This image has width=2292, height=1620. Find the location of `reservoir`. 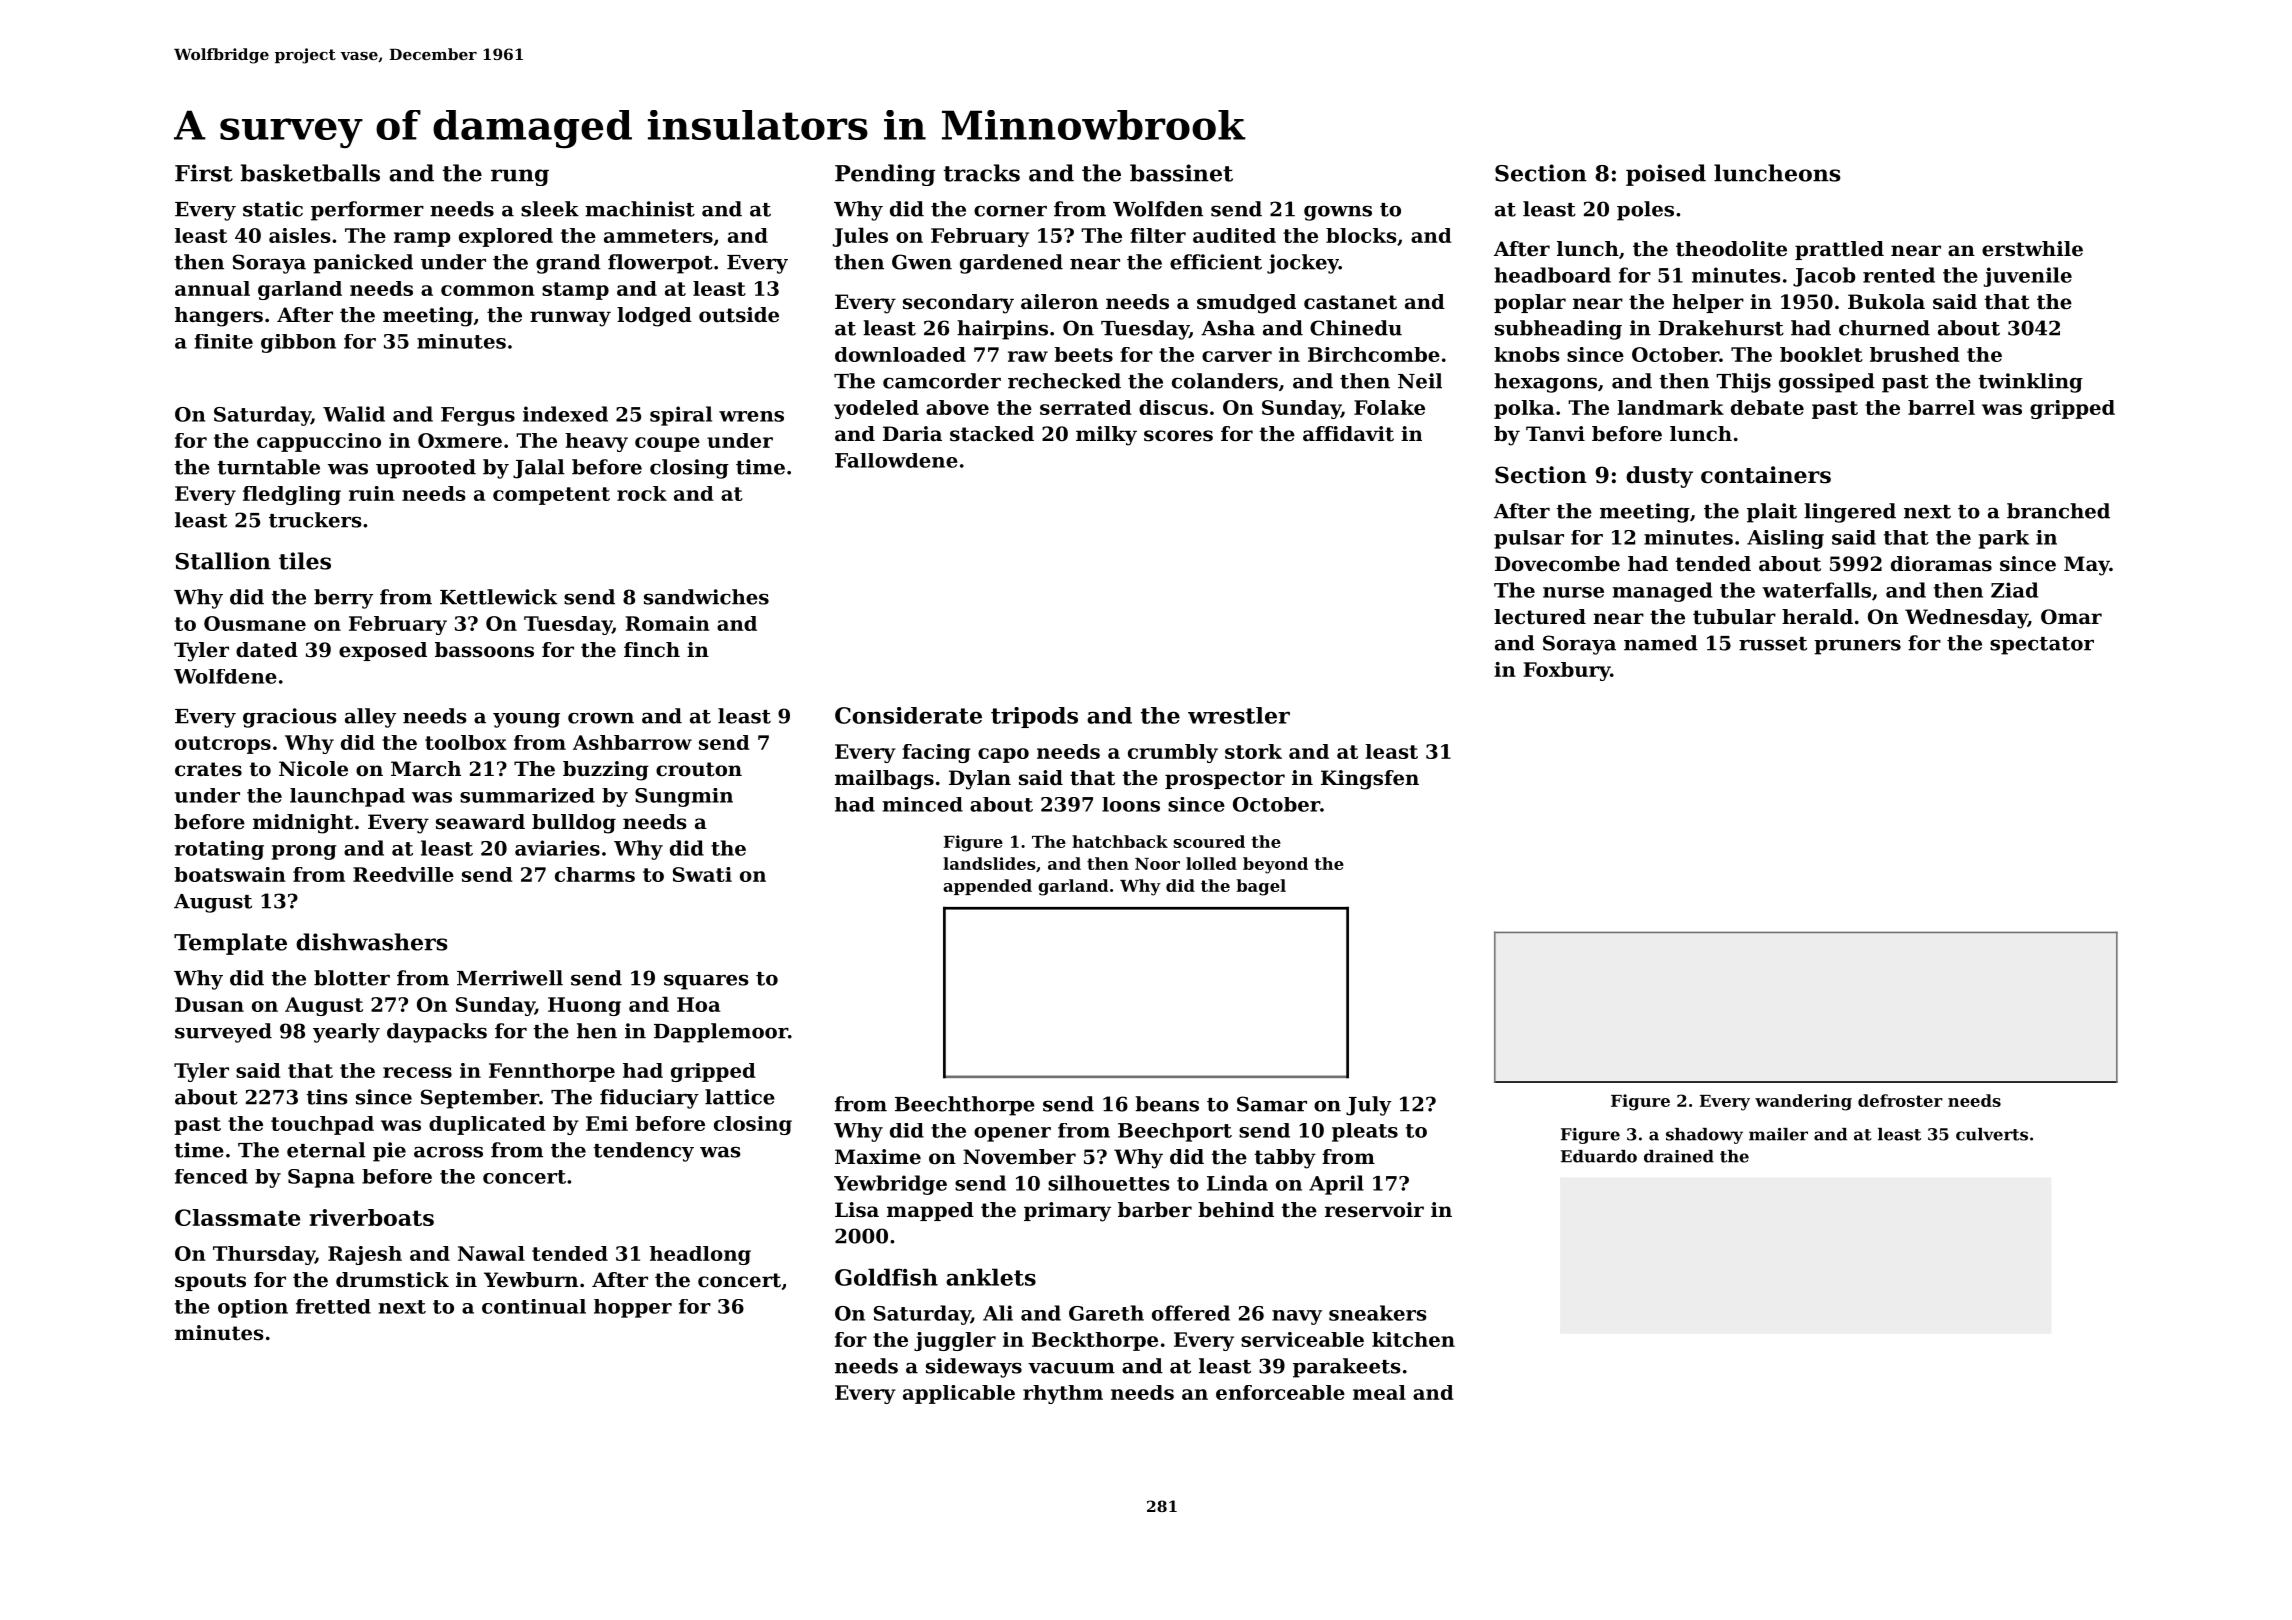

reservoir is located at coordinates (1374, 1210).
